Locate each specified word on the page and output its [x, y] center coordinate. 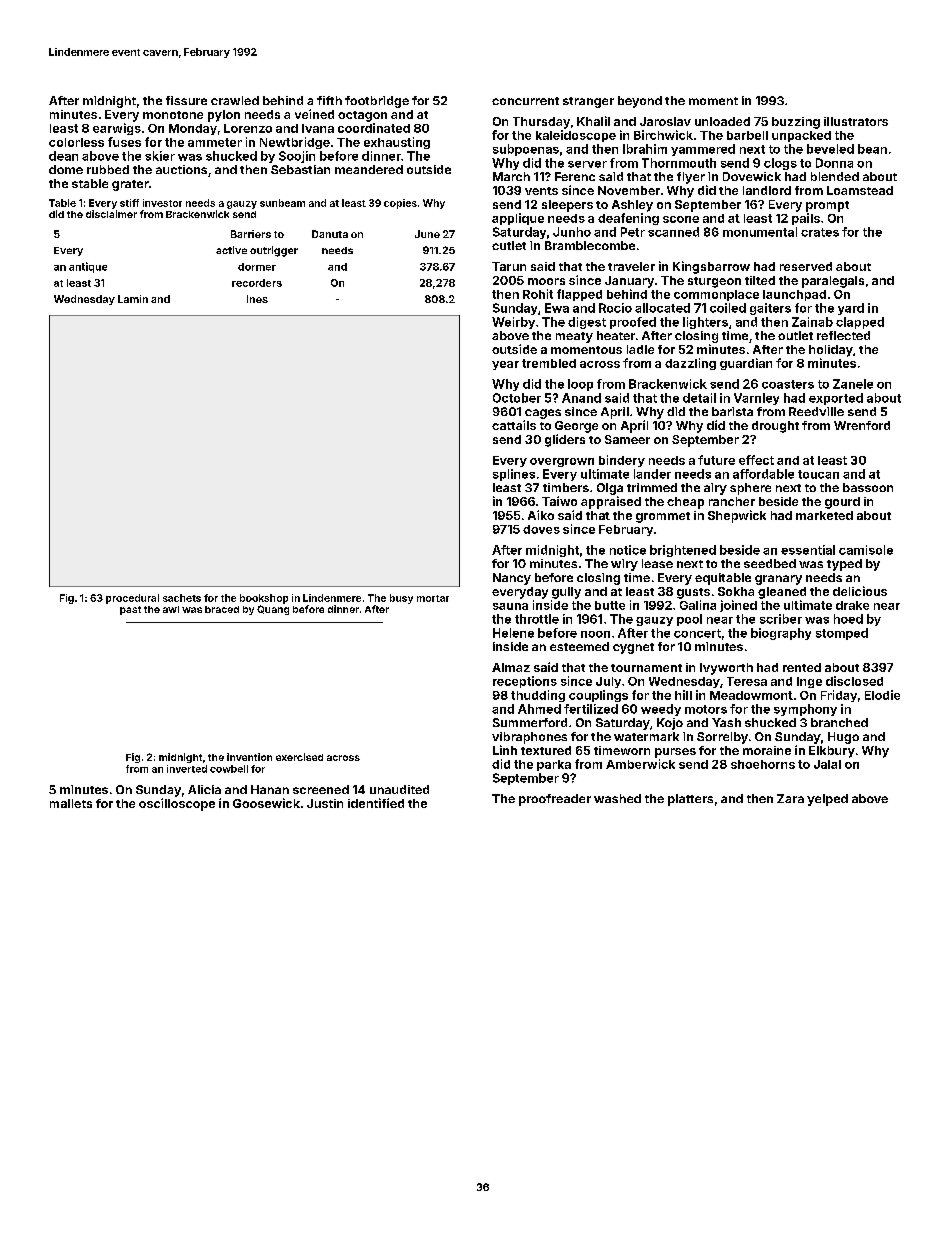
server [587, 164]
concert [697, 633]
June [427, 234]
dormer [257, 267]
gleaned [782, 593]
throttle [537, 619]
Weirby [513, 323]
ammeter [215, 142]
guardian [746, 364]
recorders [257, 283]
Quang [273, 610]
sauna [510, 606]
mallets [71, 803]
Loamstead [860, 190]
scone [681, 219]
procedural [132, 599]
